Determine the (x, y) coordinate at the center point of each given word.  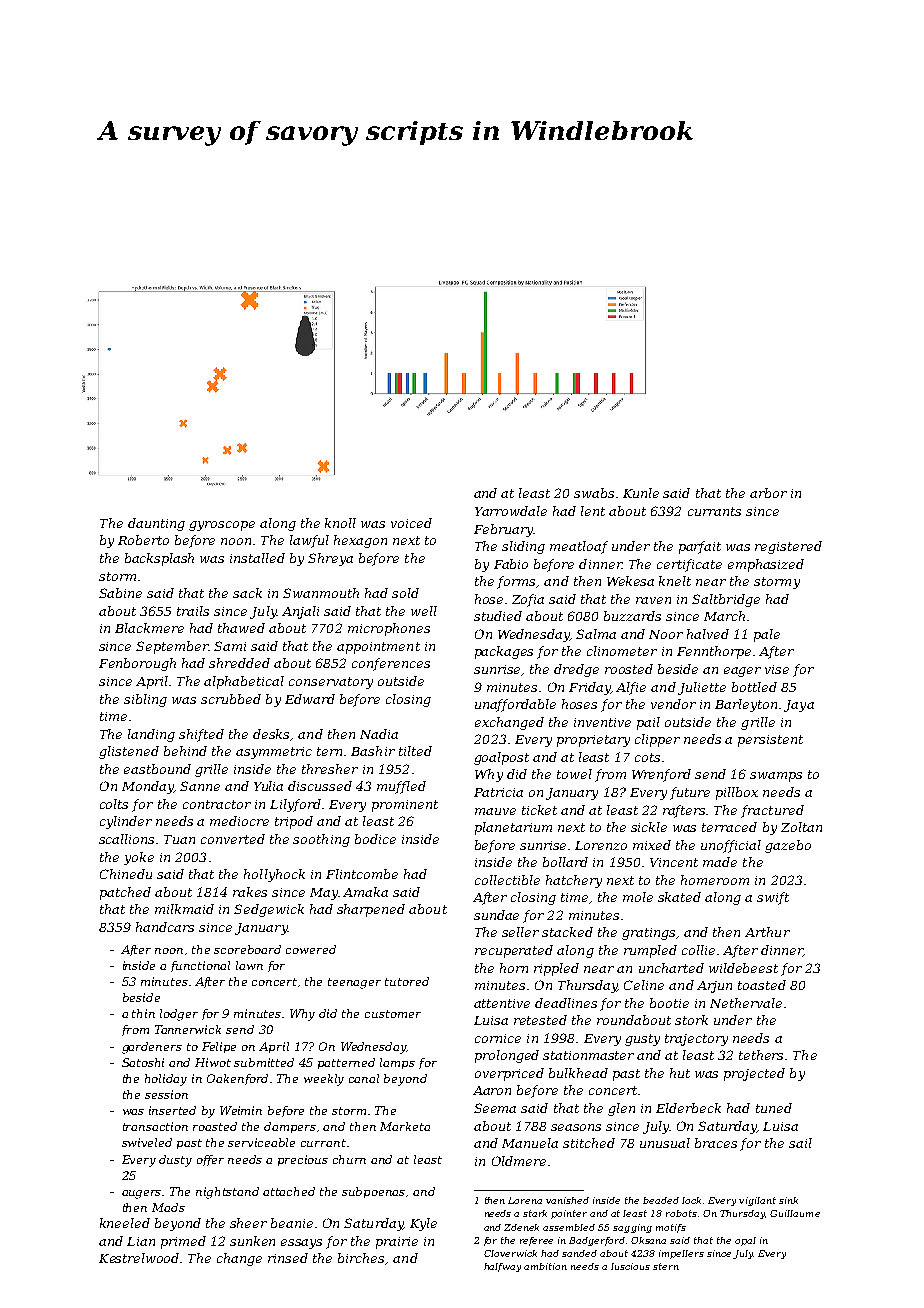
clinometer (622, 651)
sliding (523, 547)
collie (698, 950)
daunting (156, 524)
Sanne (200, 786)
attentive (502, 1003)
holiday (166, 1080)
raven (653, 600)
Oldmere (519, 1161)
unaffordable (515, 705)
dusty (175, 1161)
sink (788, 1200)
